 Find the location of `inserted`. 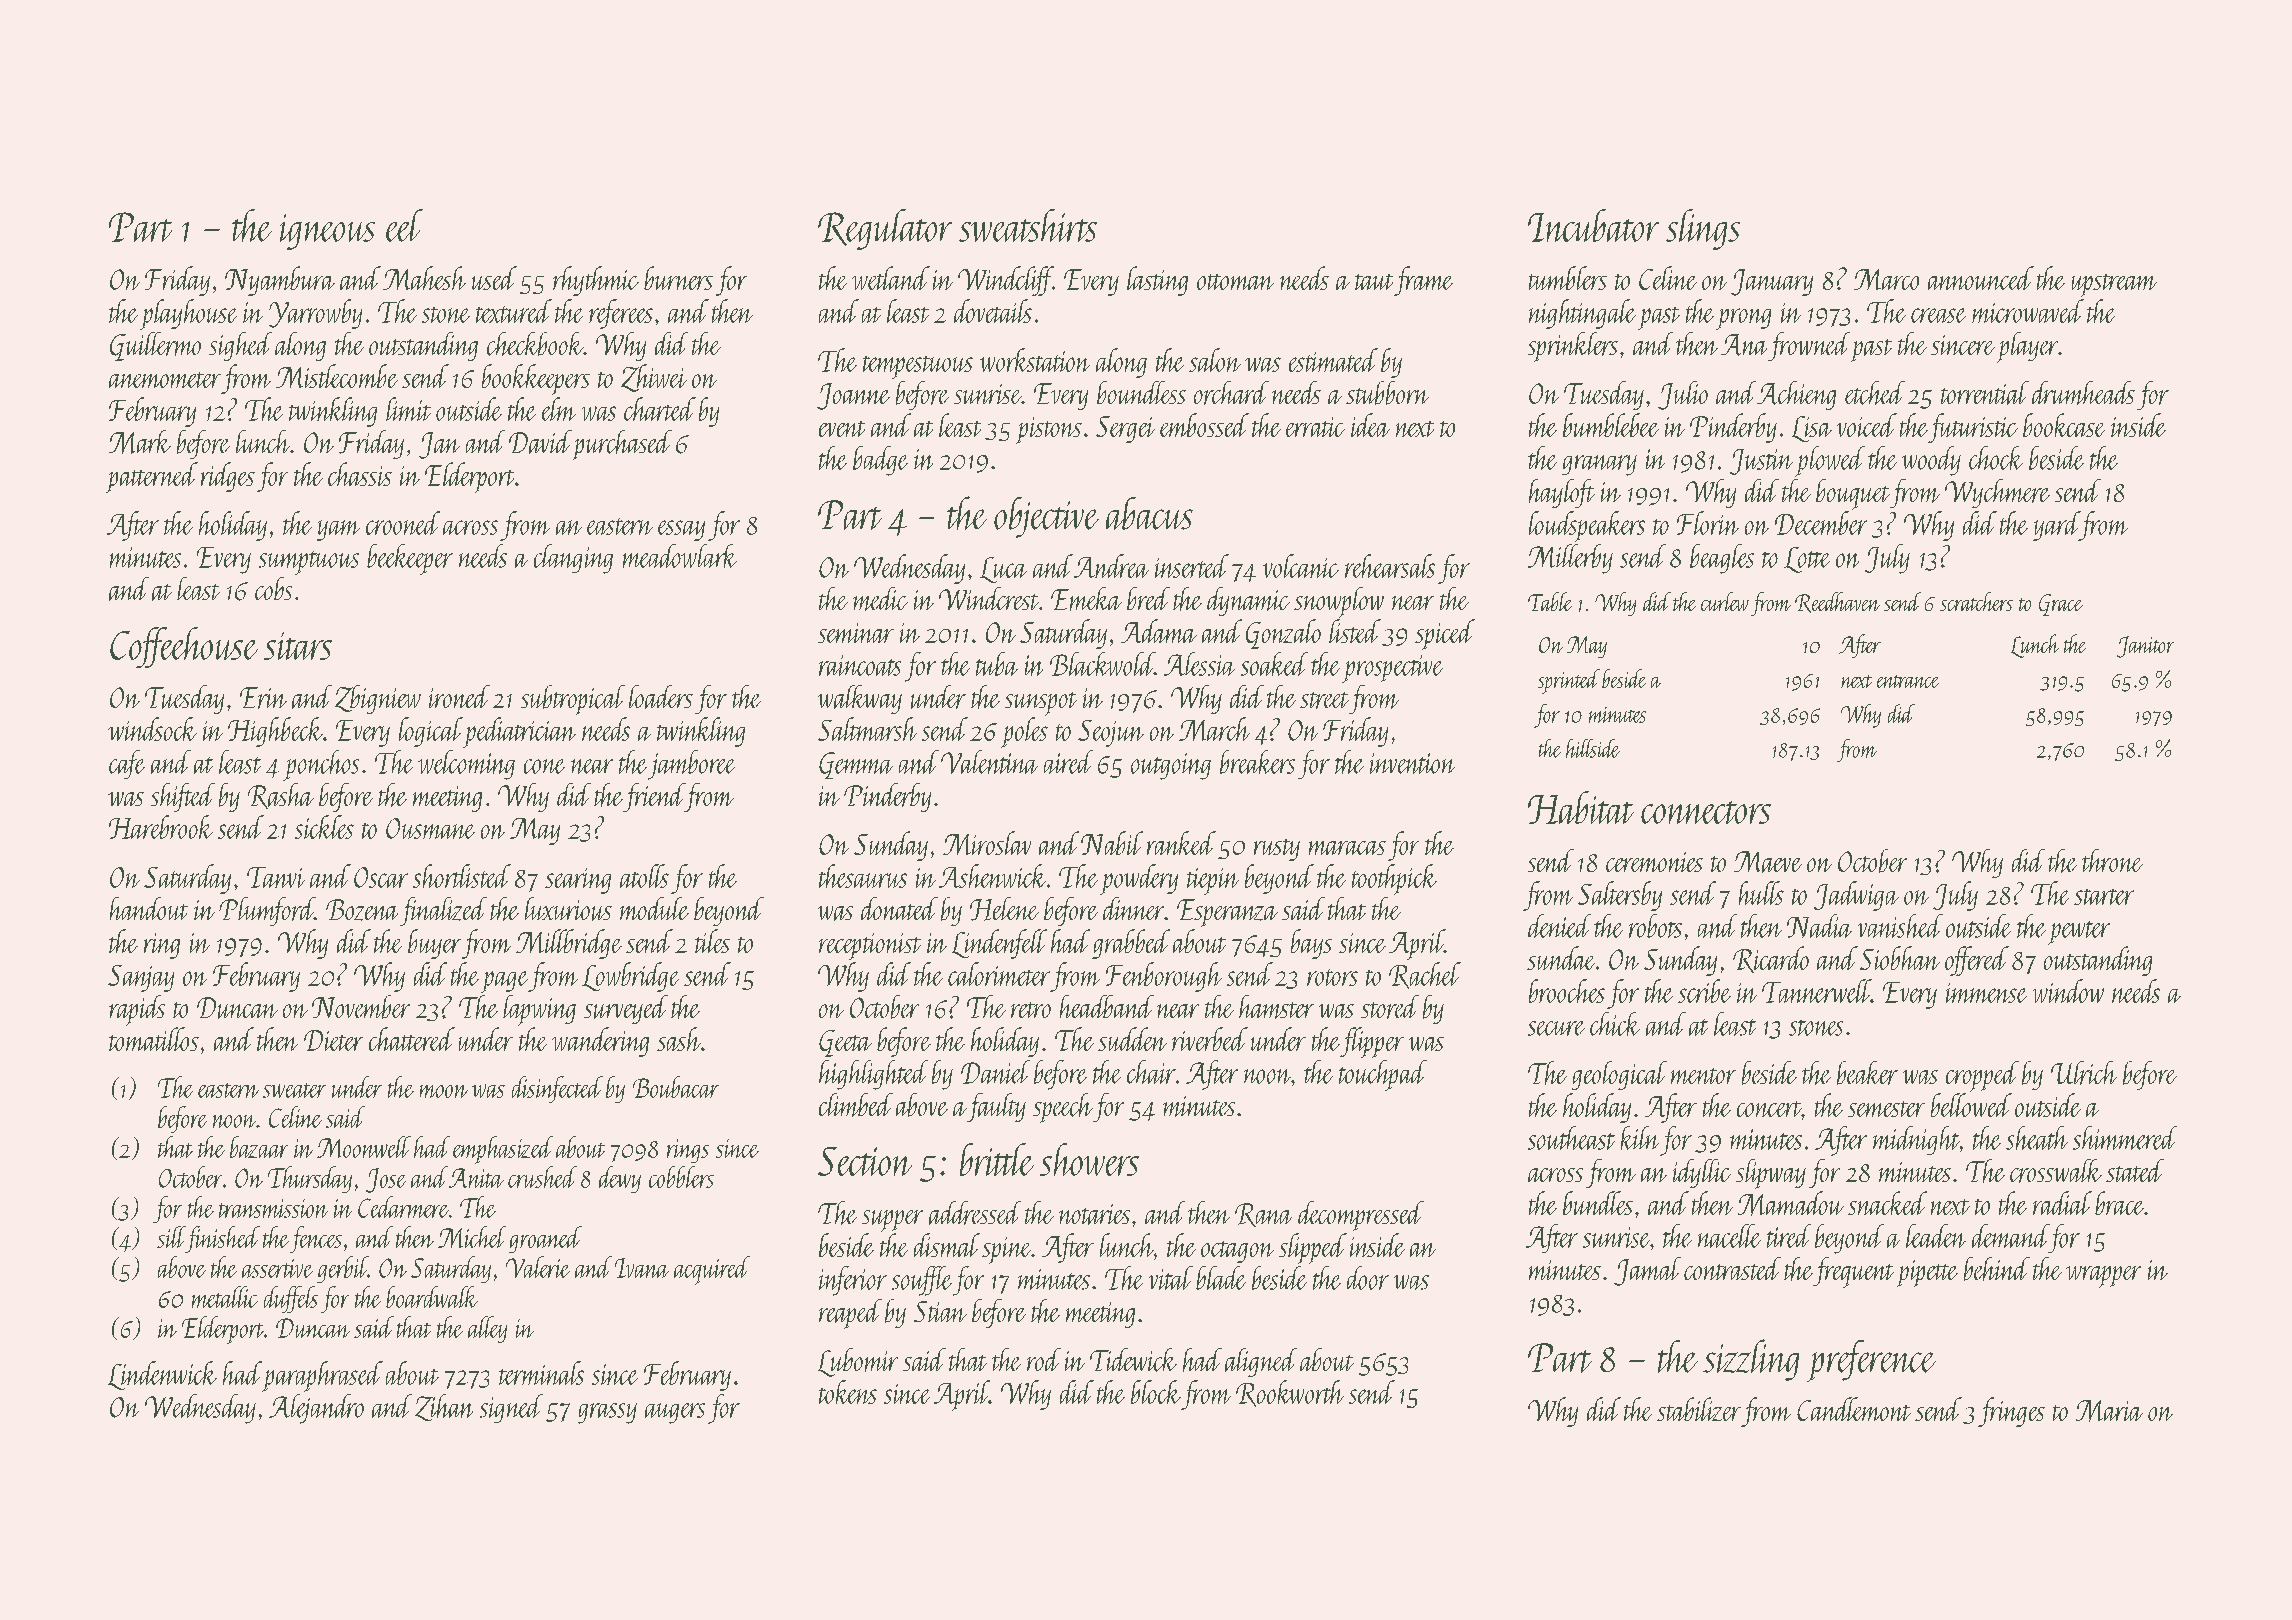

inserted is located at coordinates (1192, 566).
